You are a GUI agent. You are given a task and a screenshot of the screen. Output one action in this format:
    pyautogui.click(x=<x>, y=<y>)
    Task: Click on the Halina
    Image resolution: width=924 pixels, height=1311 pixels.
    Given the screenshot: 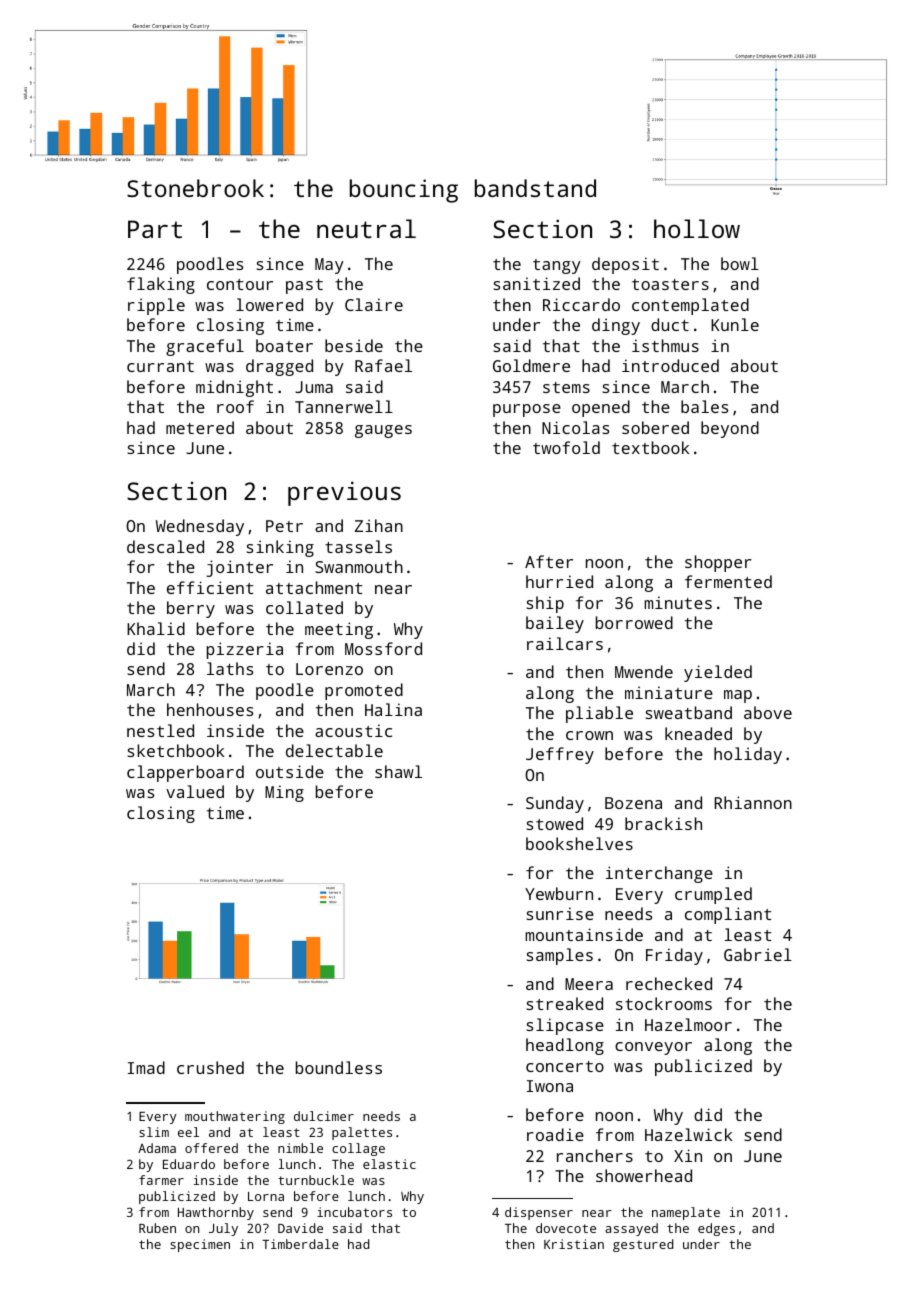 What is the action you would take?
    pyautogui.click(x=393, y=709)
